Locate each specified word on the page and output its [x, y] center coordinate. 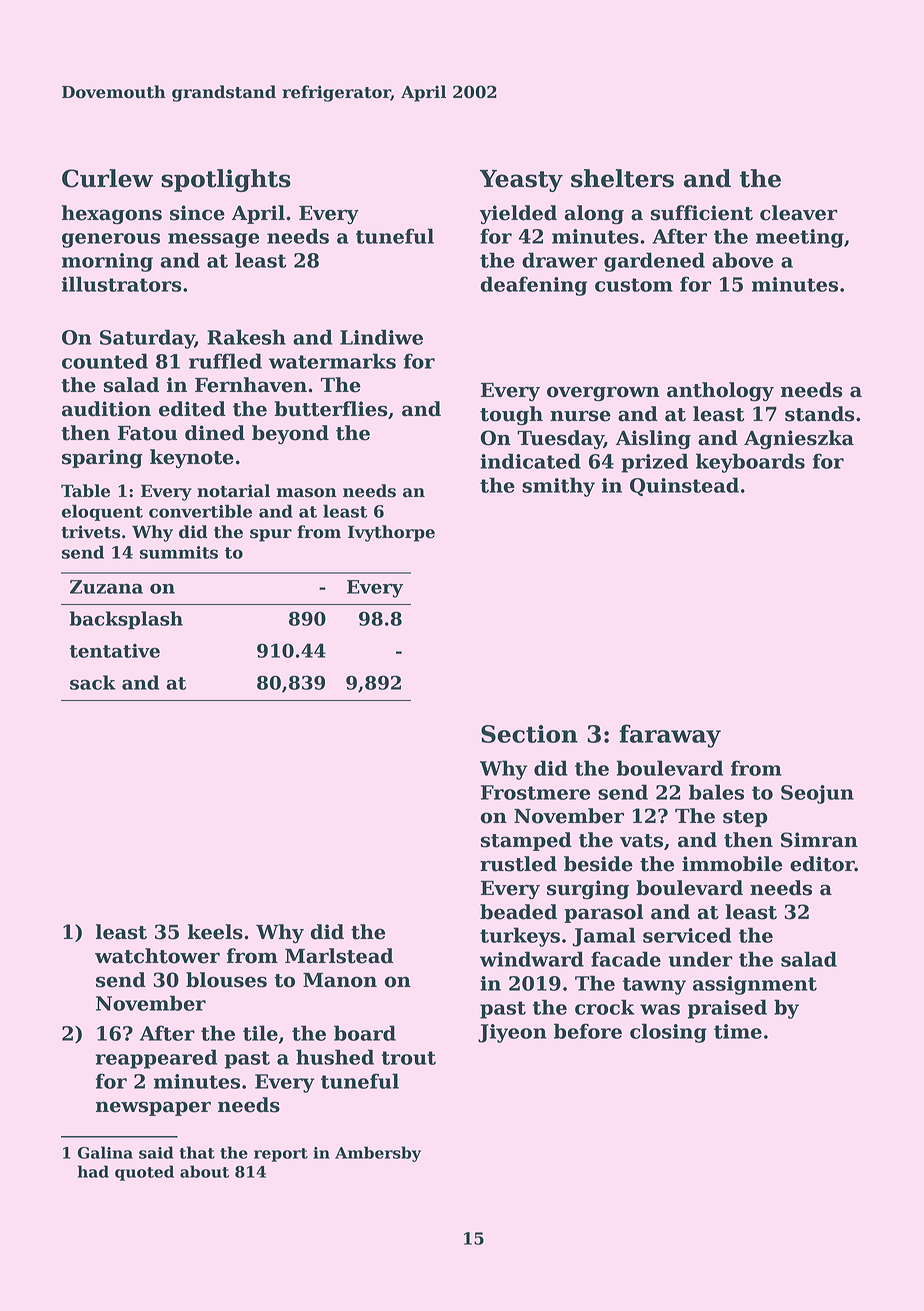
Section [529, 734]
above [742, 260]
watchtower [157, 956]
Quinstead [684, 486]
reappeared [156, 1059]
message [213, 240]
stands [820, 414]
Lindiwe [381, 337]
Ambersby [378, 1154]
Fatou [147, 433]
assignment [755, 985]
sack [93, 682]
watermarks [332, 361]
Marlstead [339, 956]
